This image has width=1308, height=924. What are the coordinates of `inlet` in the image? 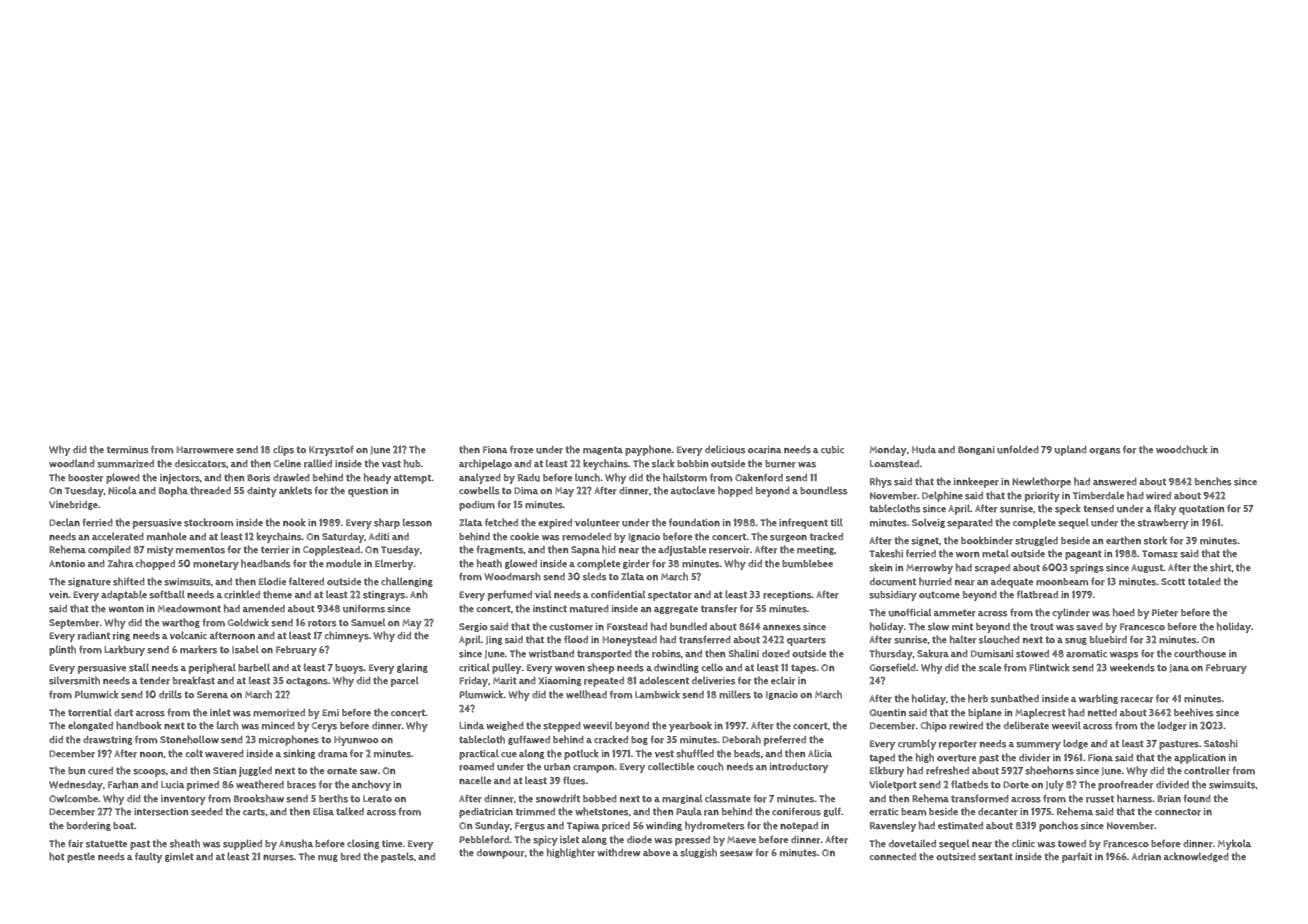 It's located at (220, 712).
